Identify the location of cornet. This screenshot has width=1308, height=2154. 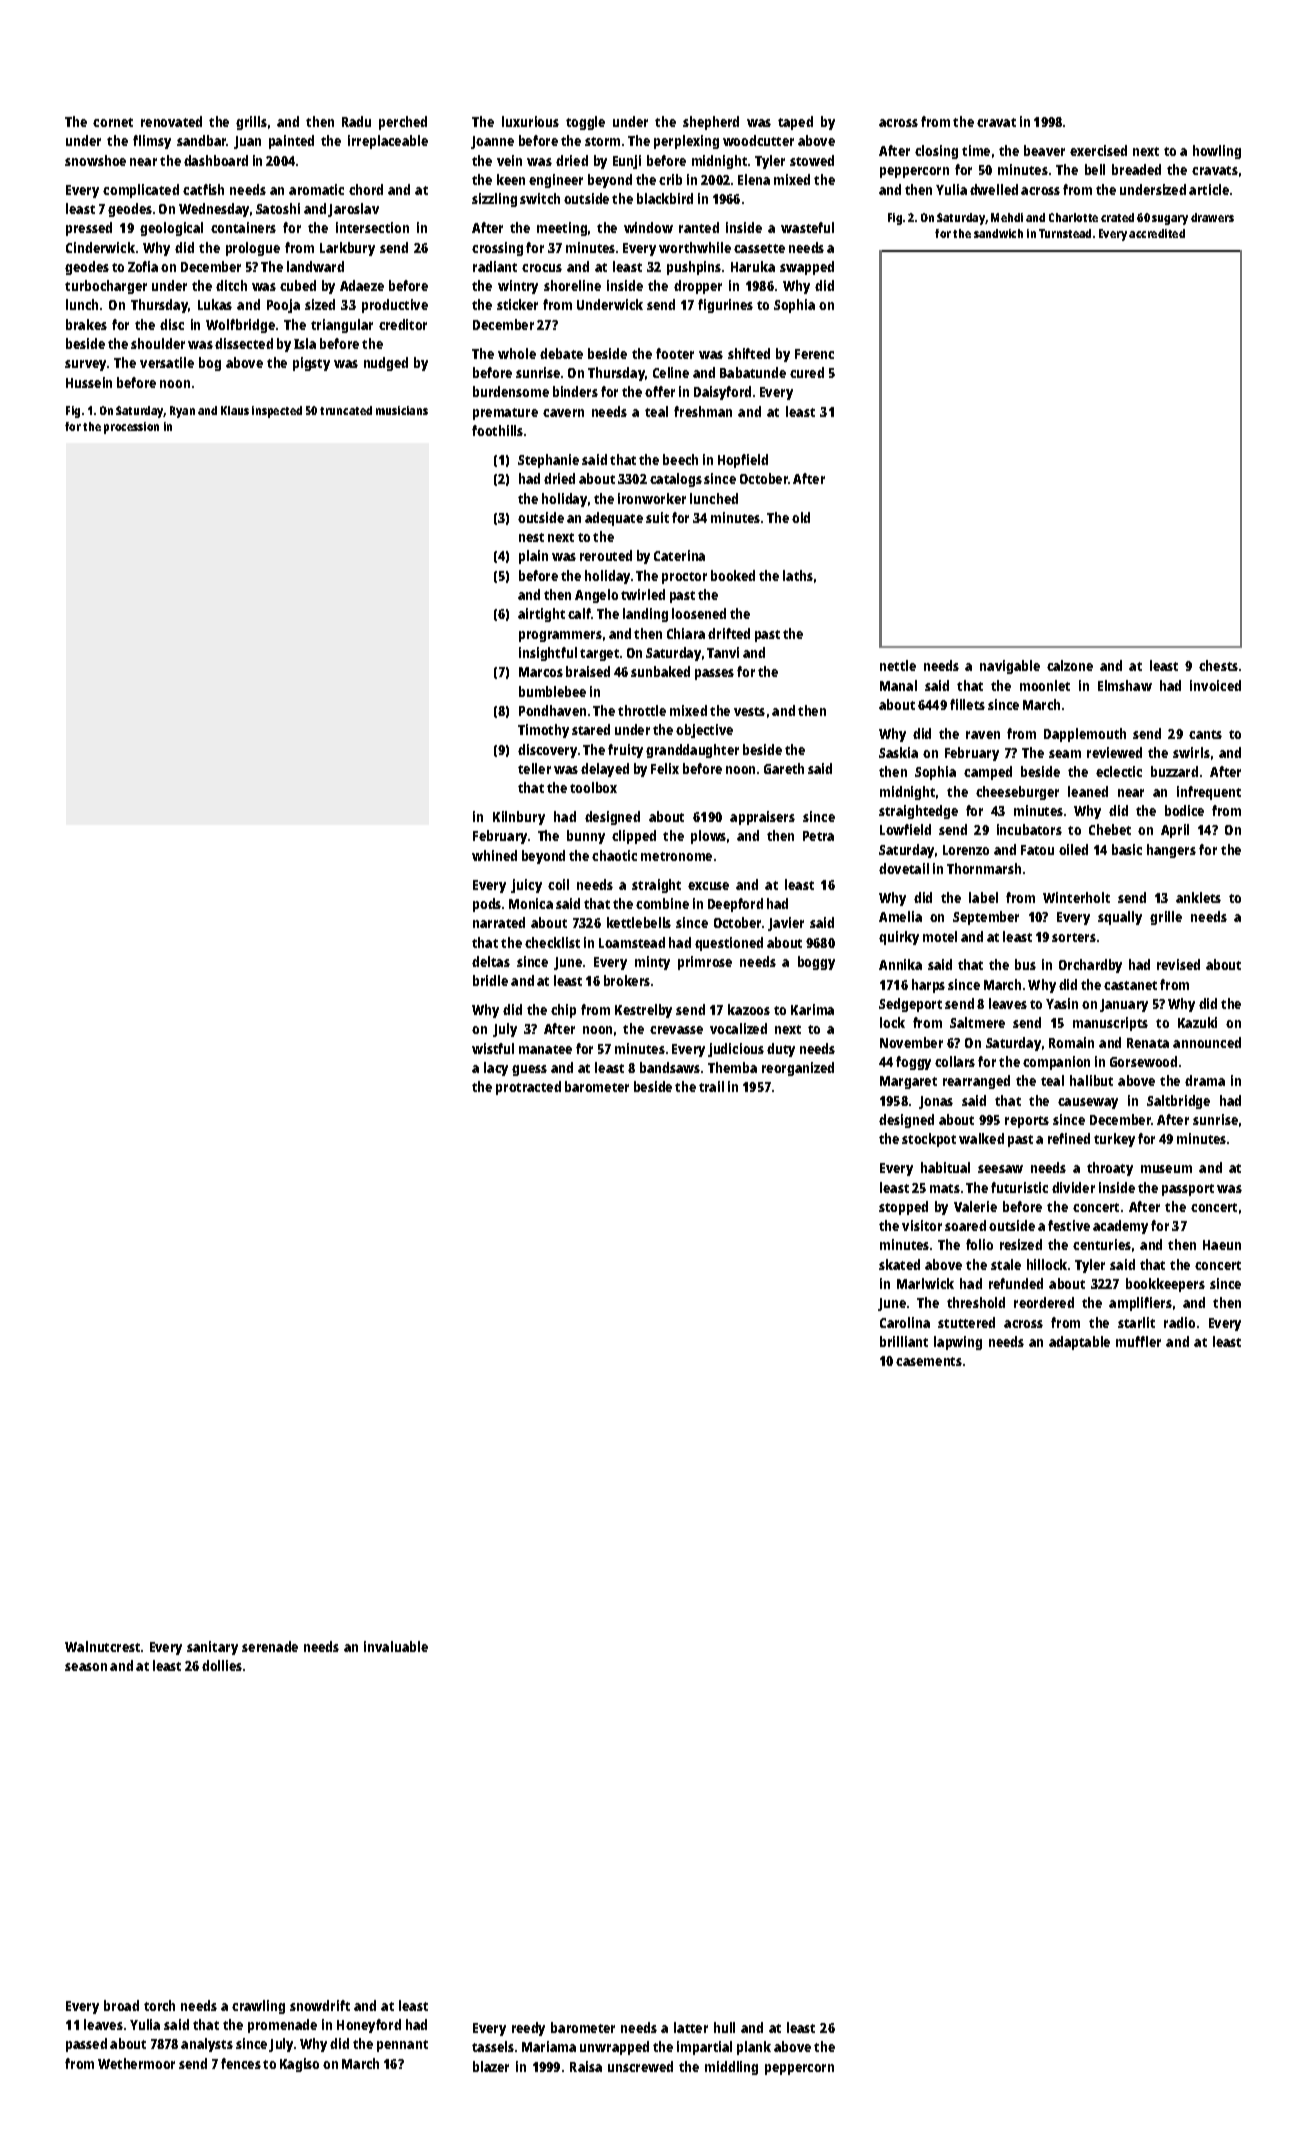
(113, 122).
